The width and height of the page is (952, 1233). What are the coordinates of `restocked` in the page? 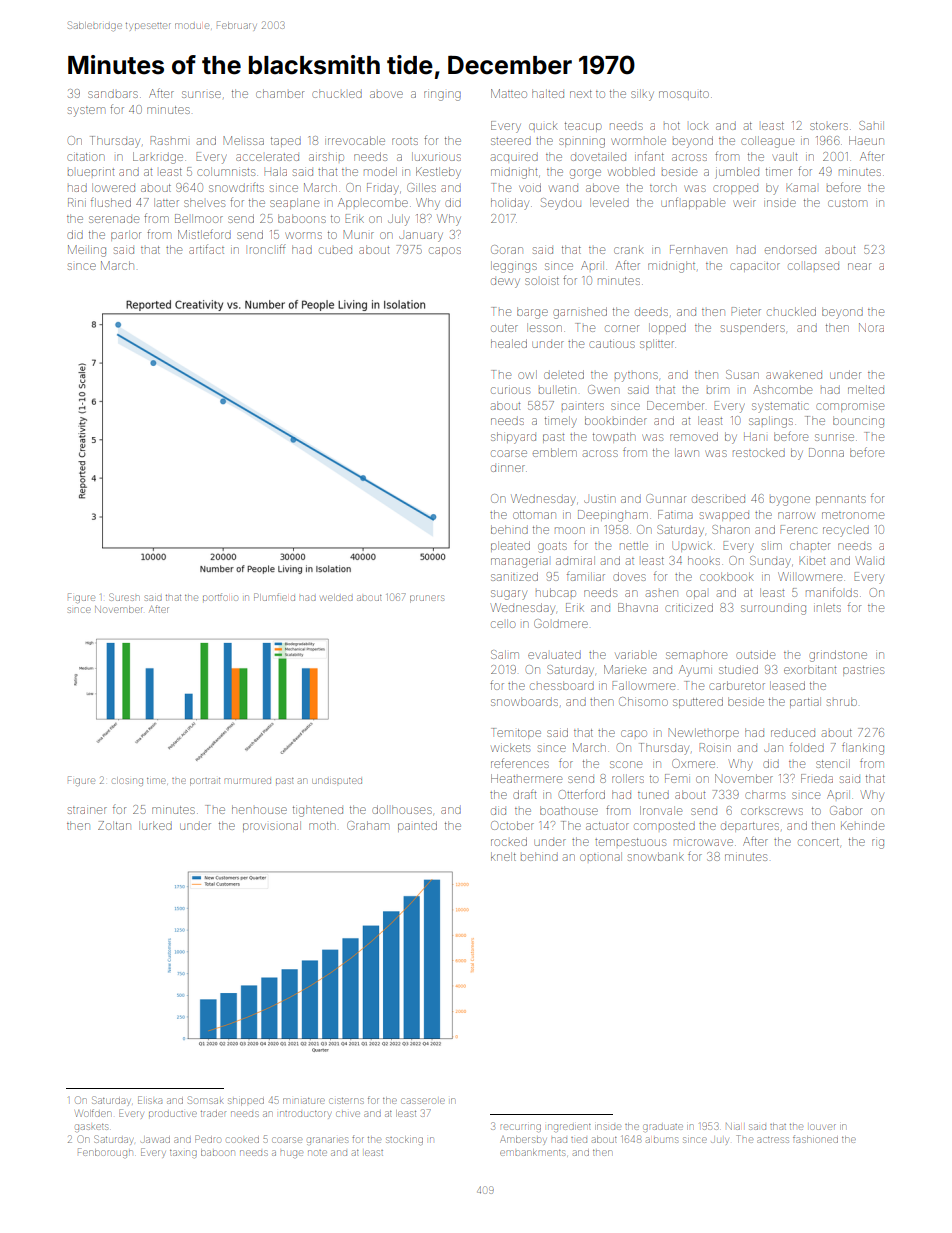 It's located at (759, 452).
